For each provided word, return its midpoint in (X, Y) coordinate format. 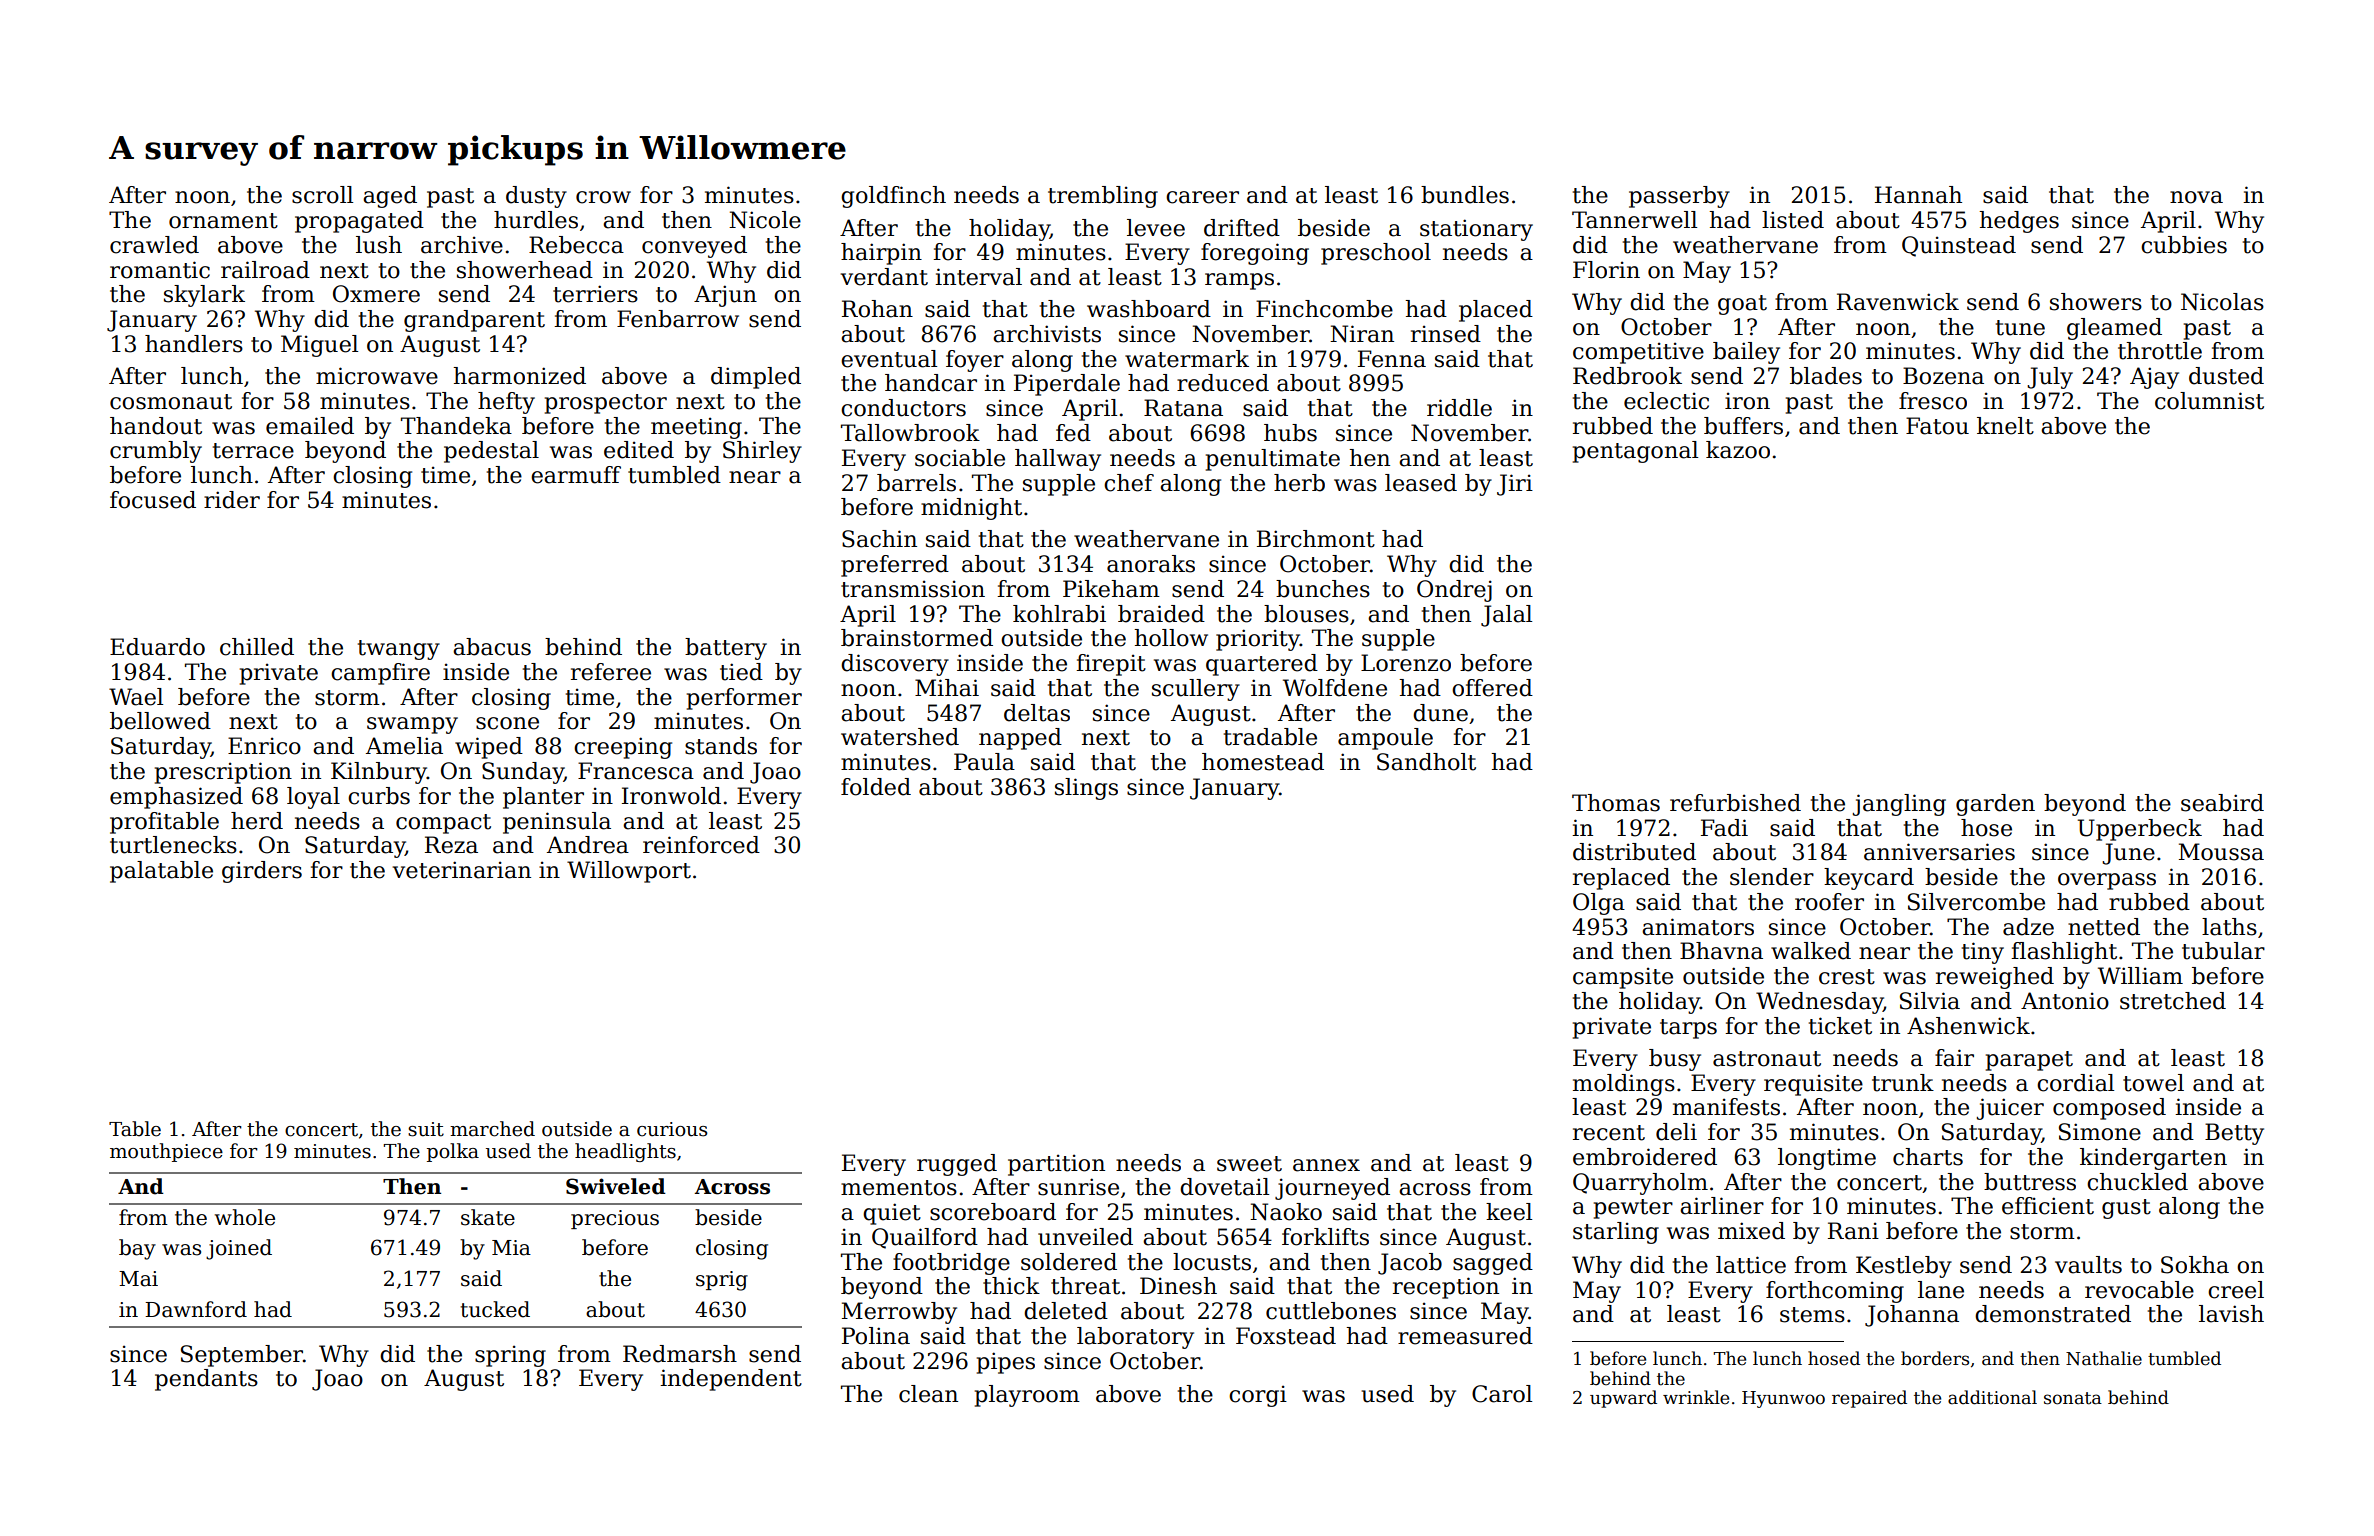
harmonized (519, 376)
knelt (2005, 426)
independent (731, 1380)
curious (672, 1129)
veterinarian (462, 870)
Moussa (2221, 852)
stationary (1476, 230)
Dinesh (1178, 1286)
